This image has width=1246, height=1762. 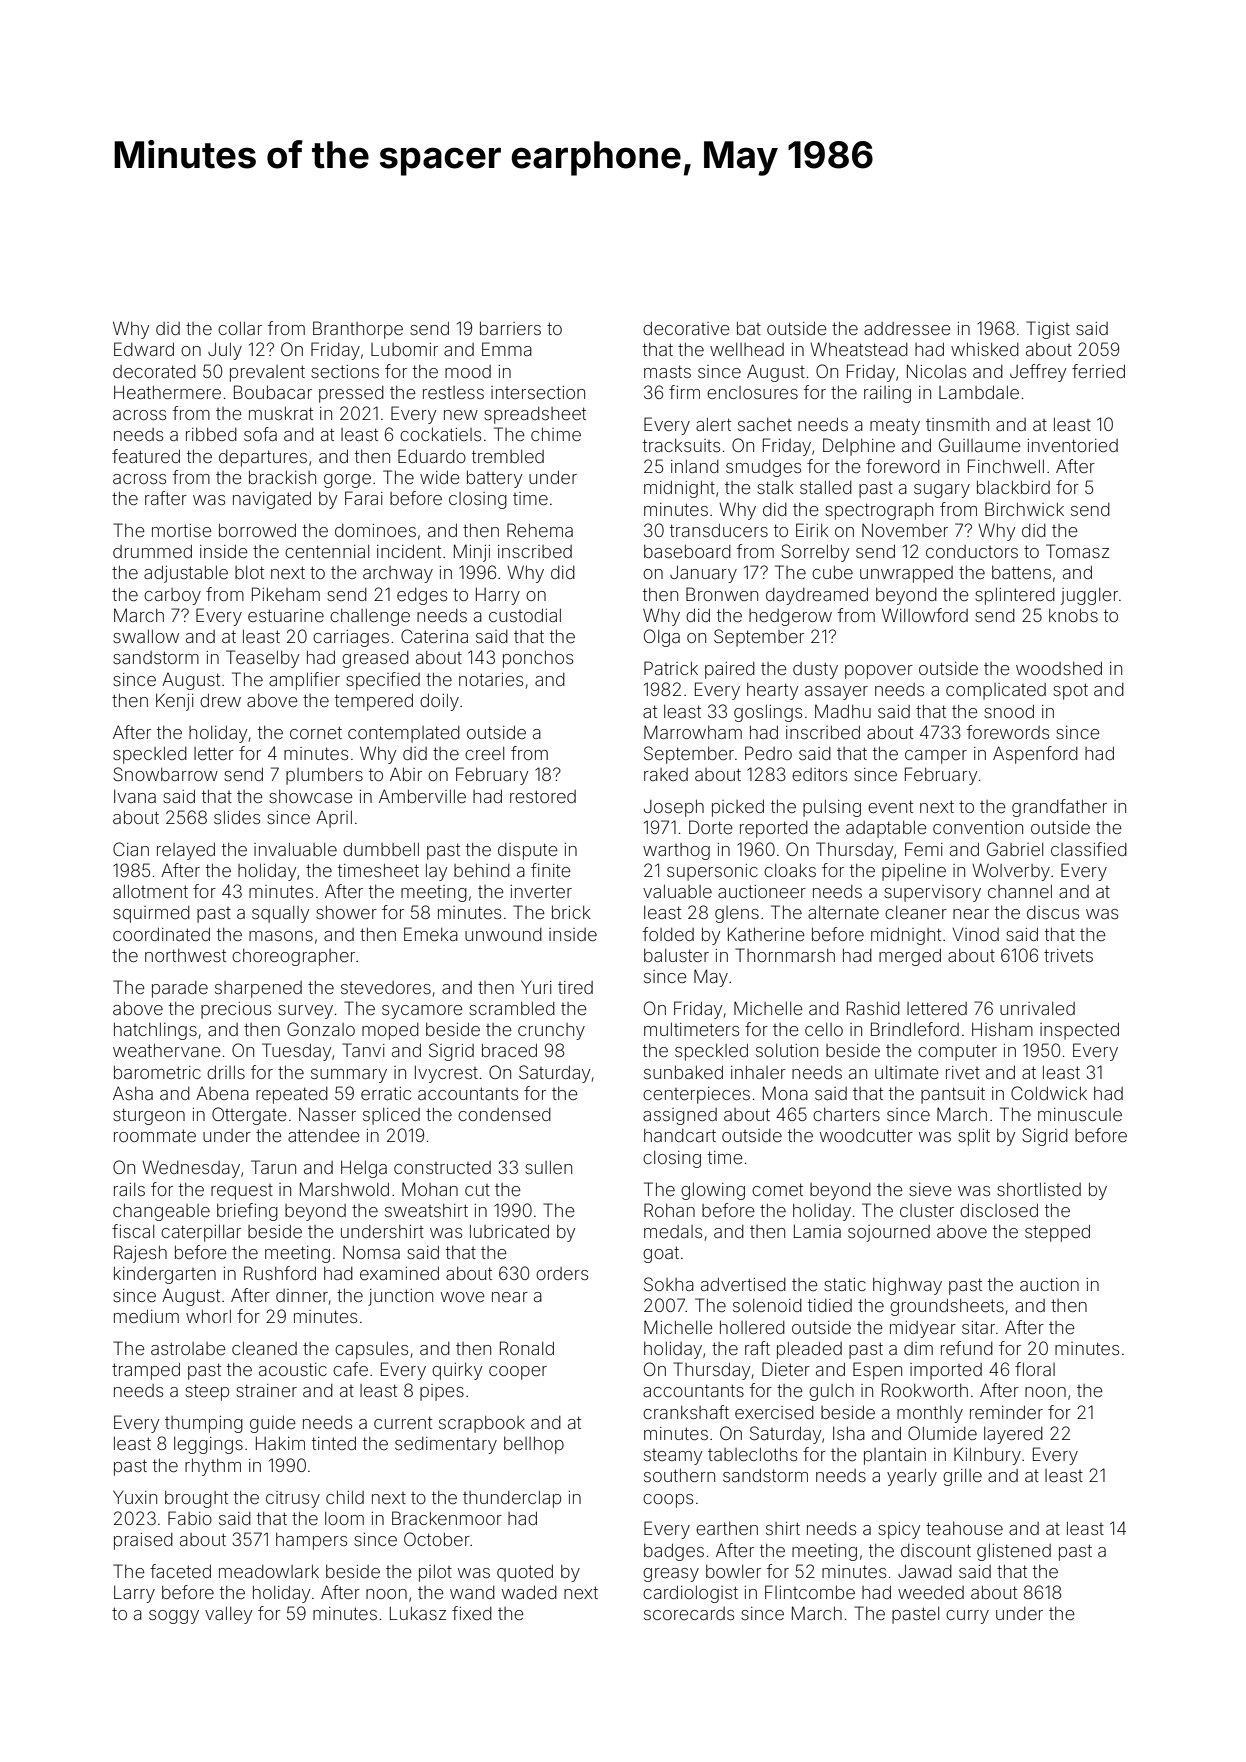 What do you see at coordinates (733, 1571) in the image?
I see `bowler` at bounding box center [733, 1571].
